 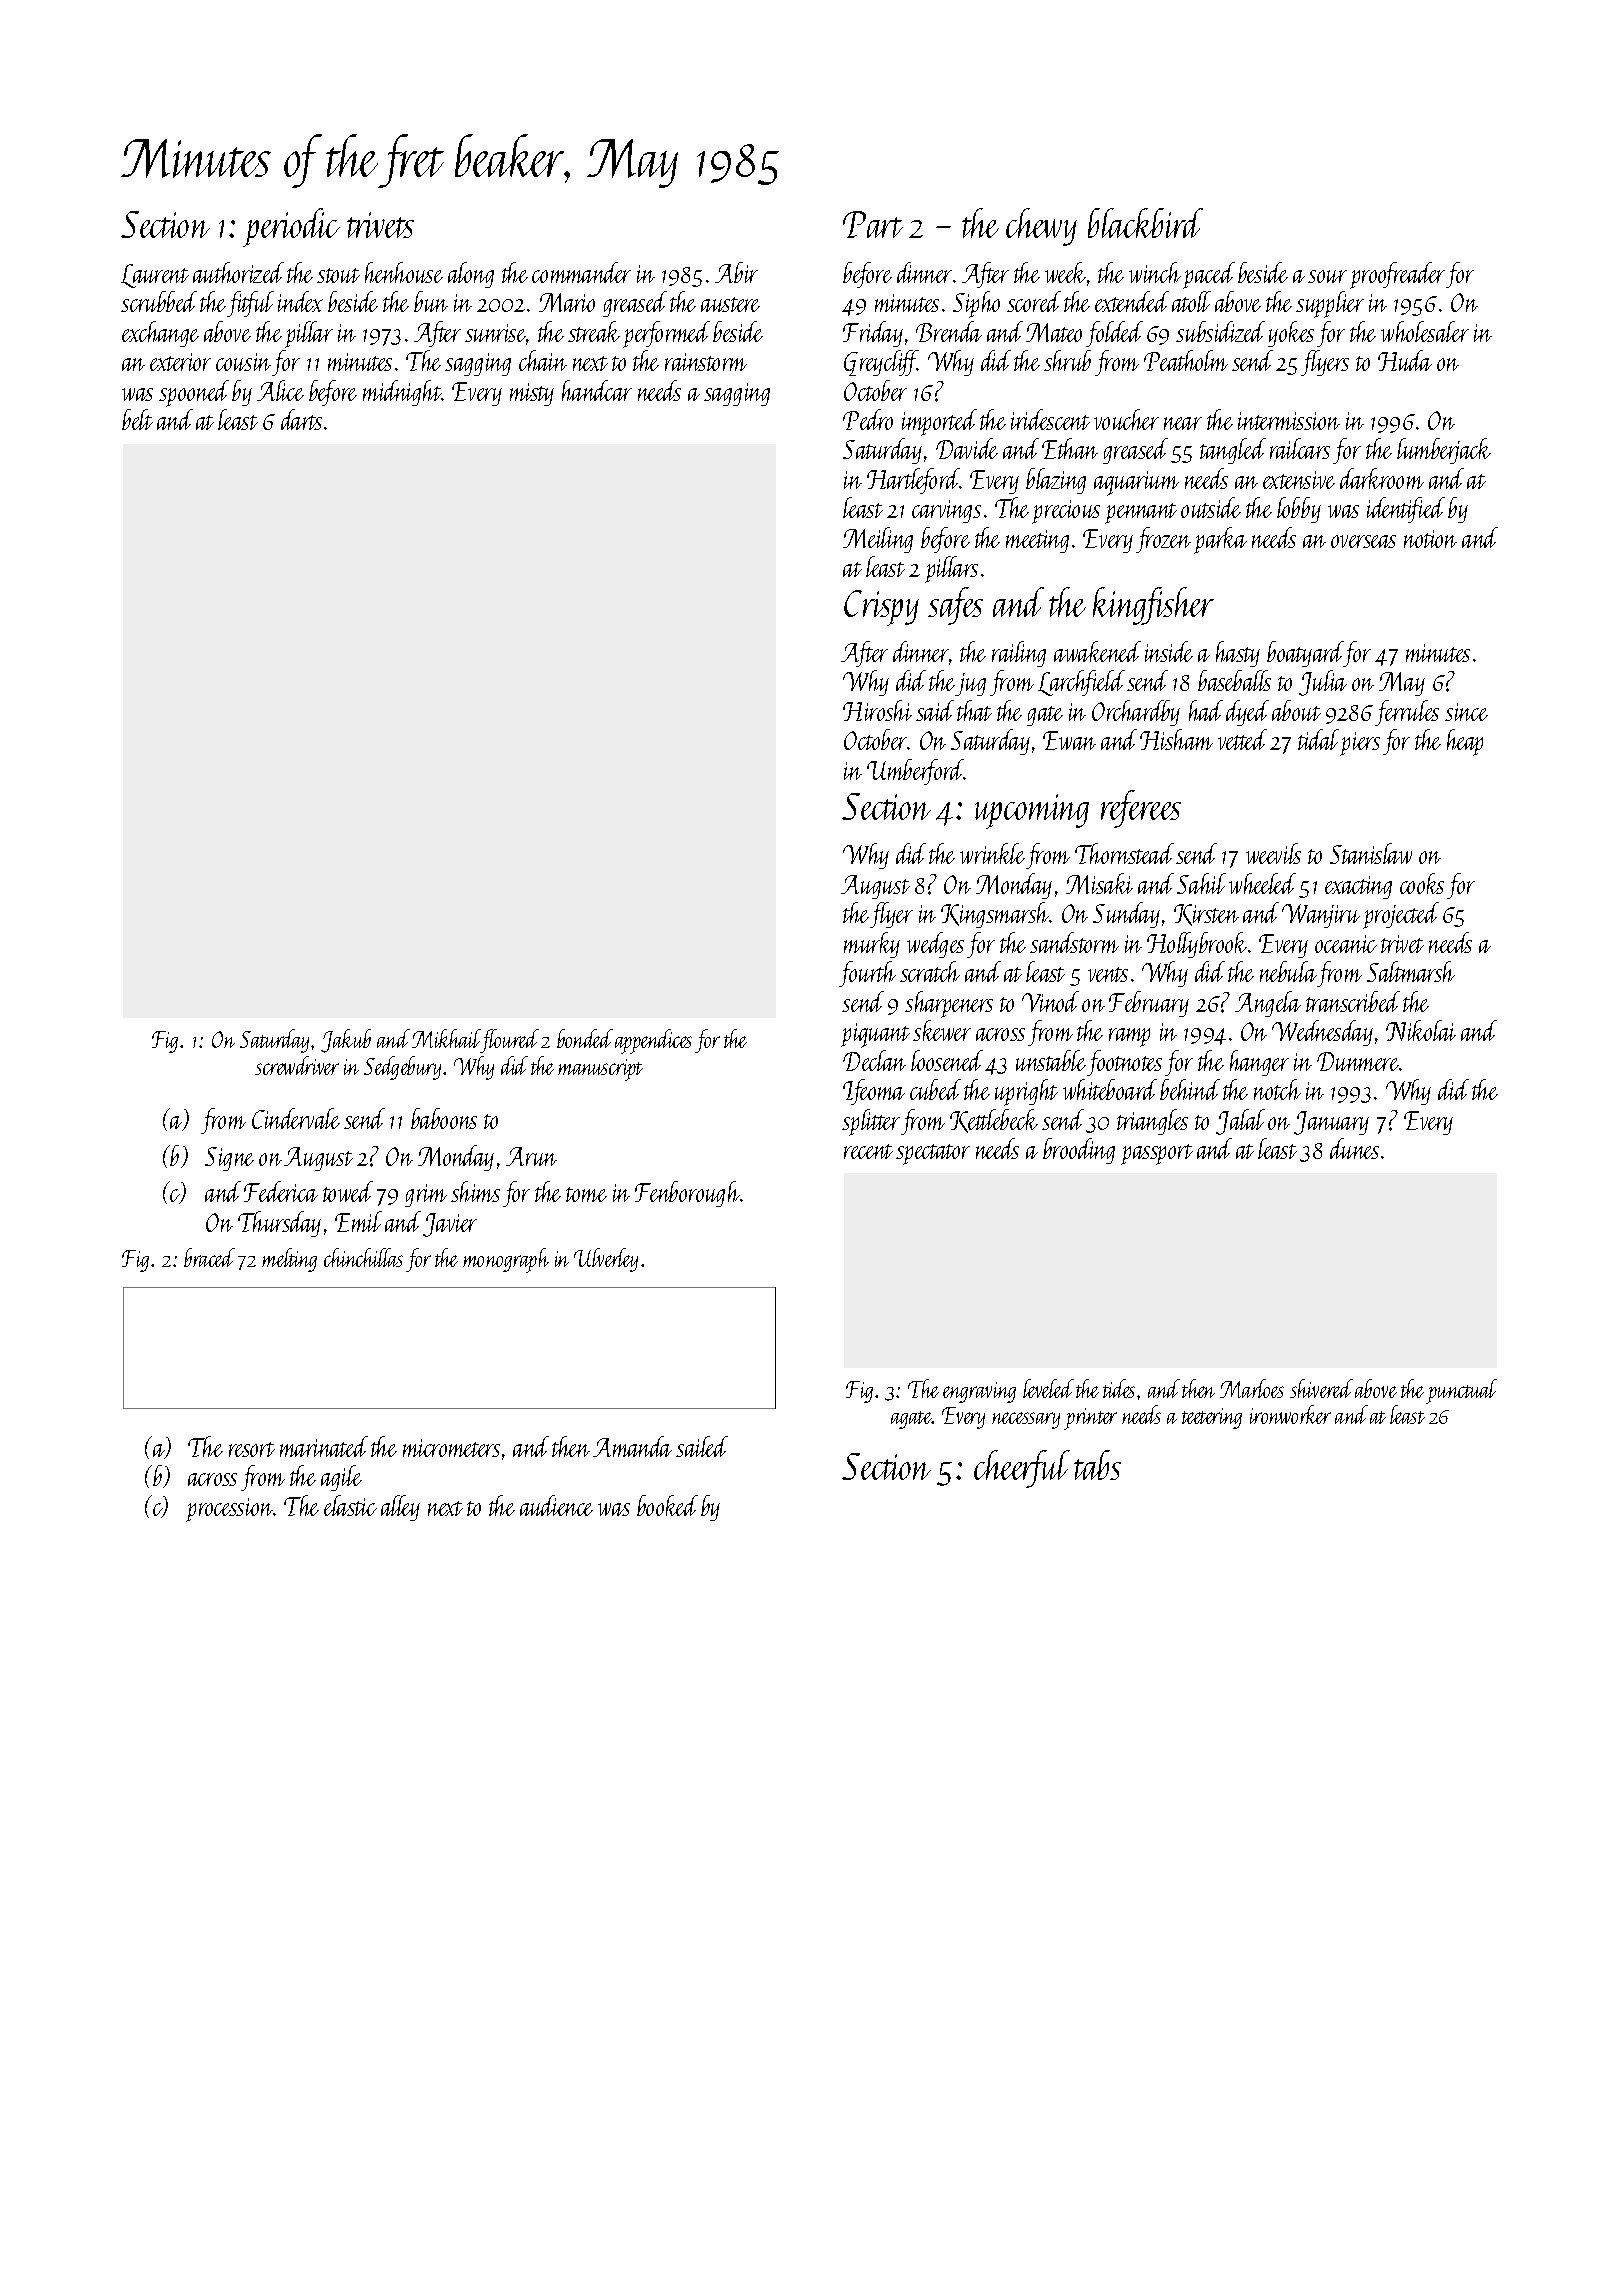 What do you see at coordinates (597, 390) in the screenshot?
I see `handcar` at bounding box center [597, 390].
